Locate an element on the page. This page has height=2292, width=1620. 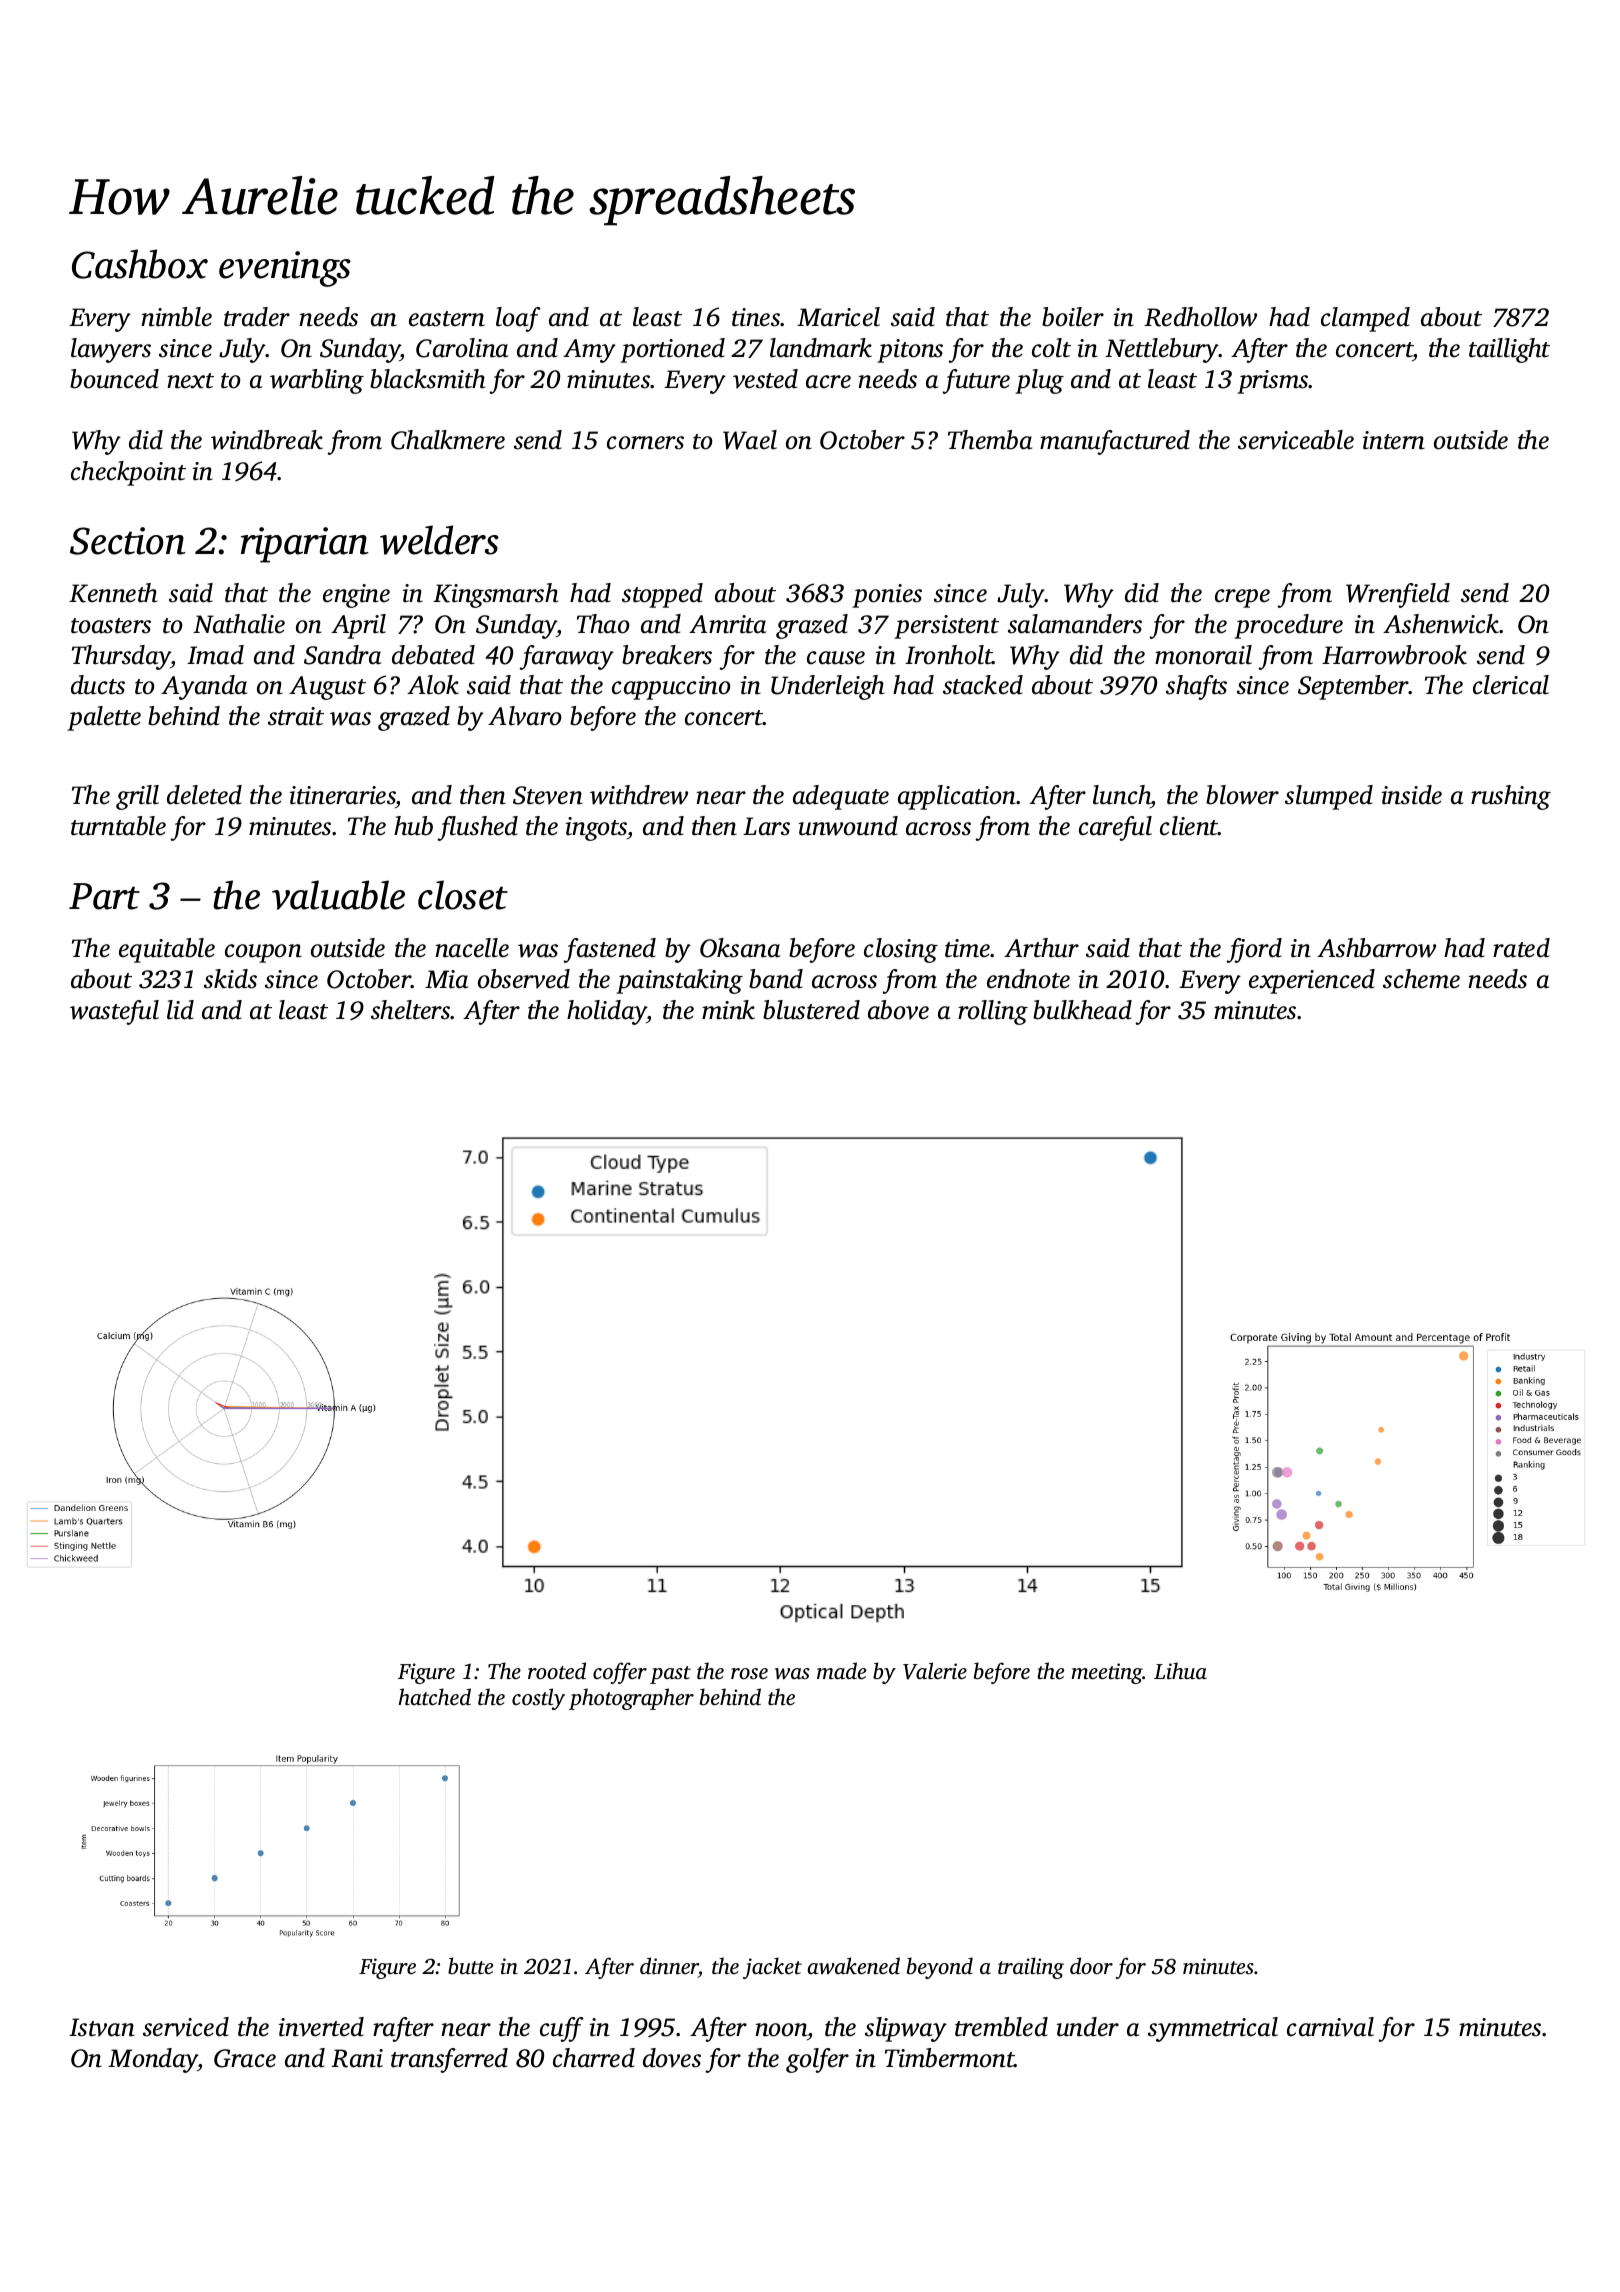
rated is located at coordinates (1521, 948).
